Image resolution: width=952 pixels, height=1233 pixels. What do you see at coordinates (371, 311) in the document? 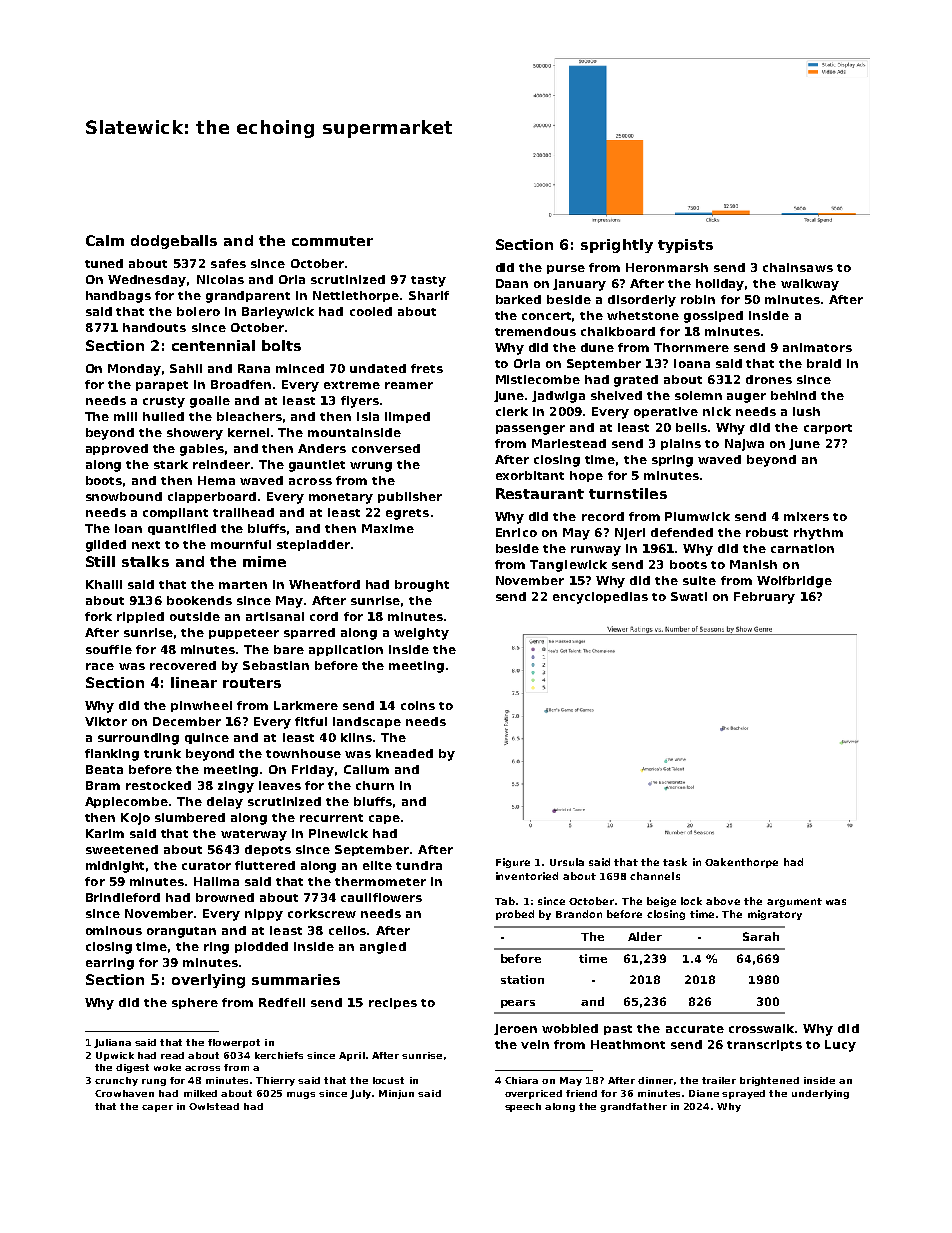
I see `cooled` at bounding box center [371, 311].
